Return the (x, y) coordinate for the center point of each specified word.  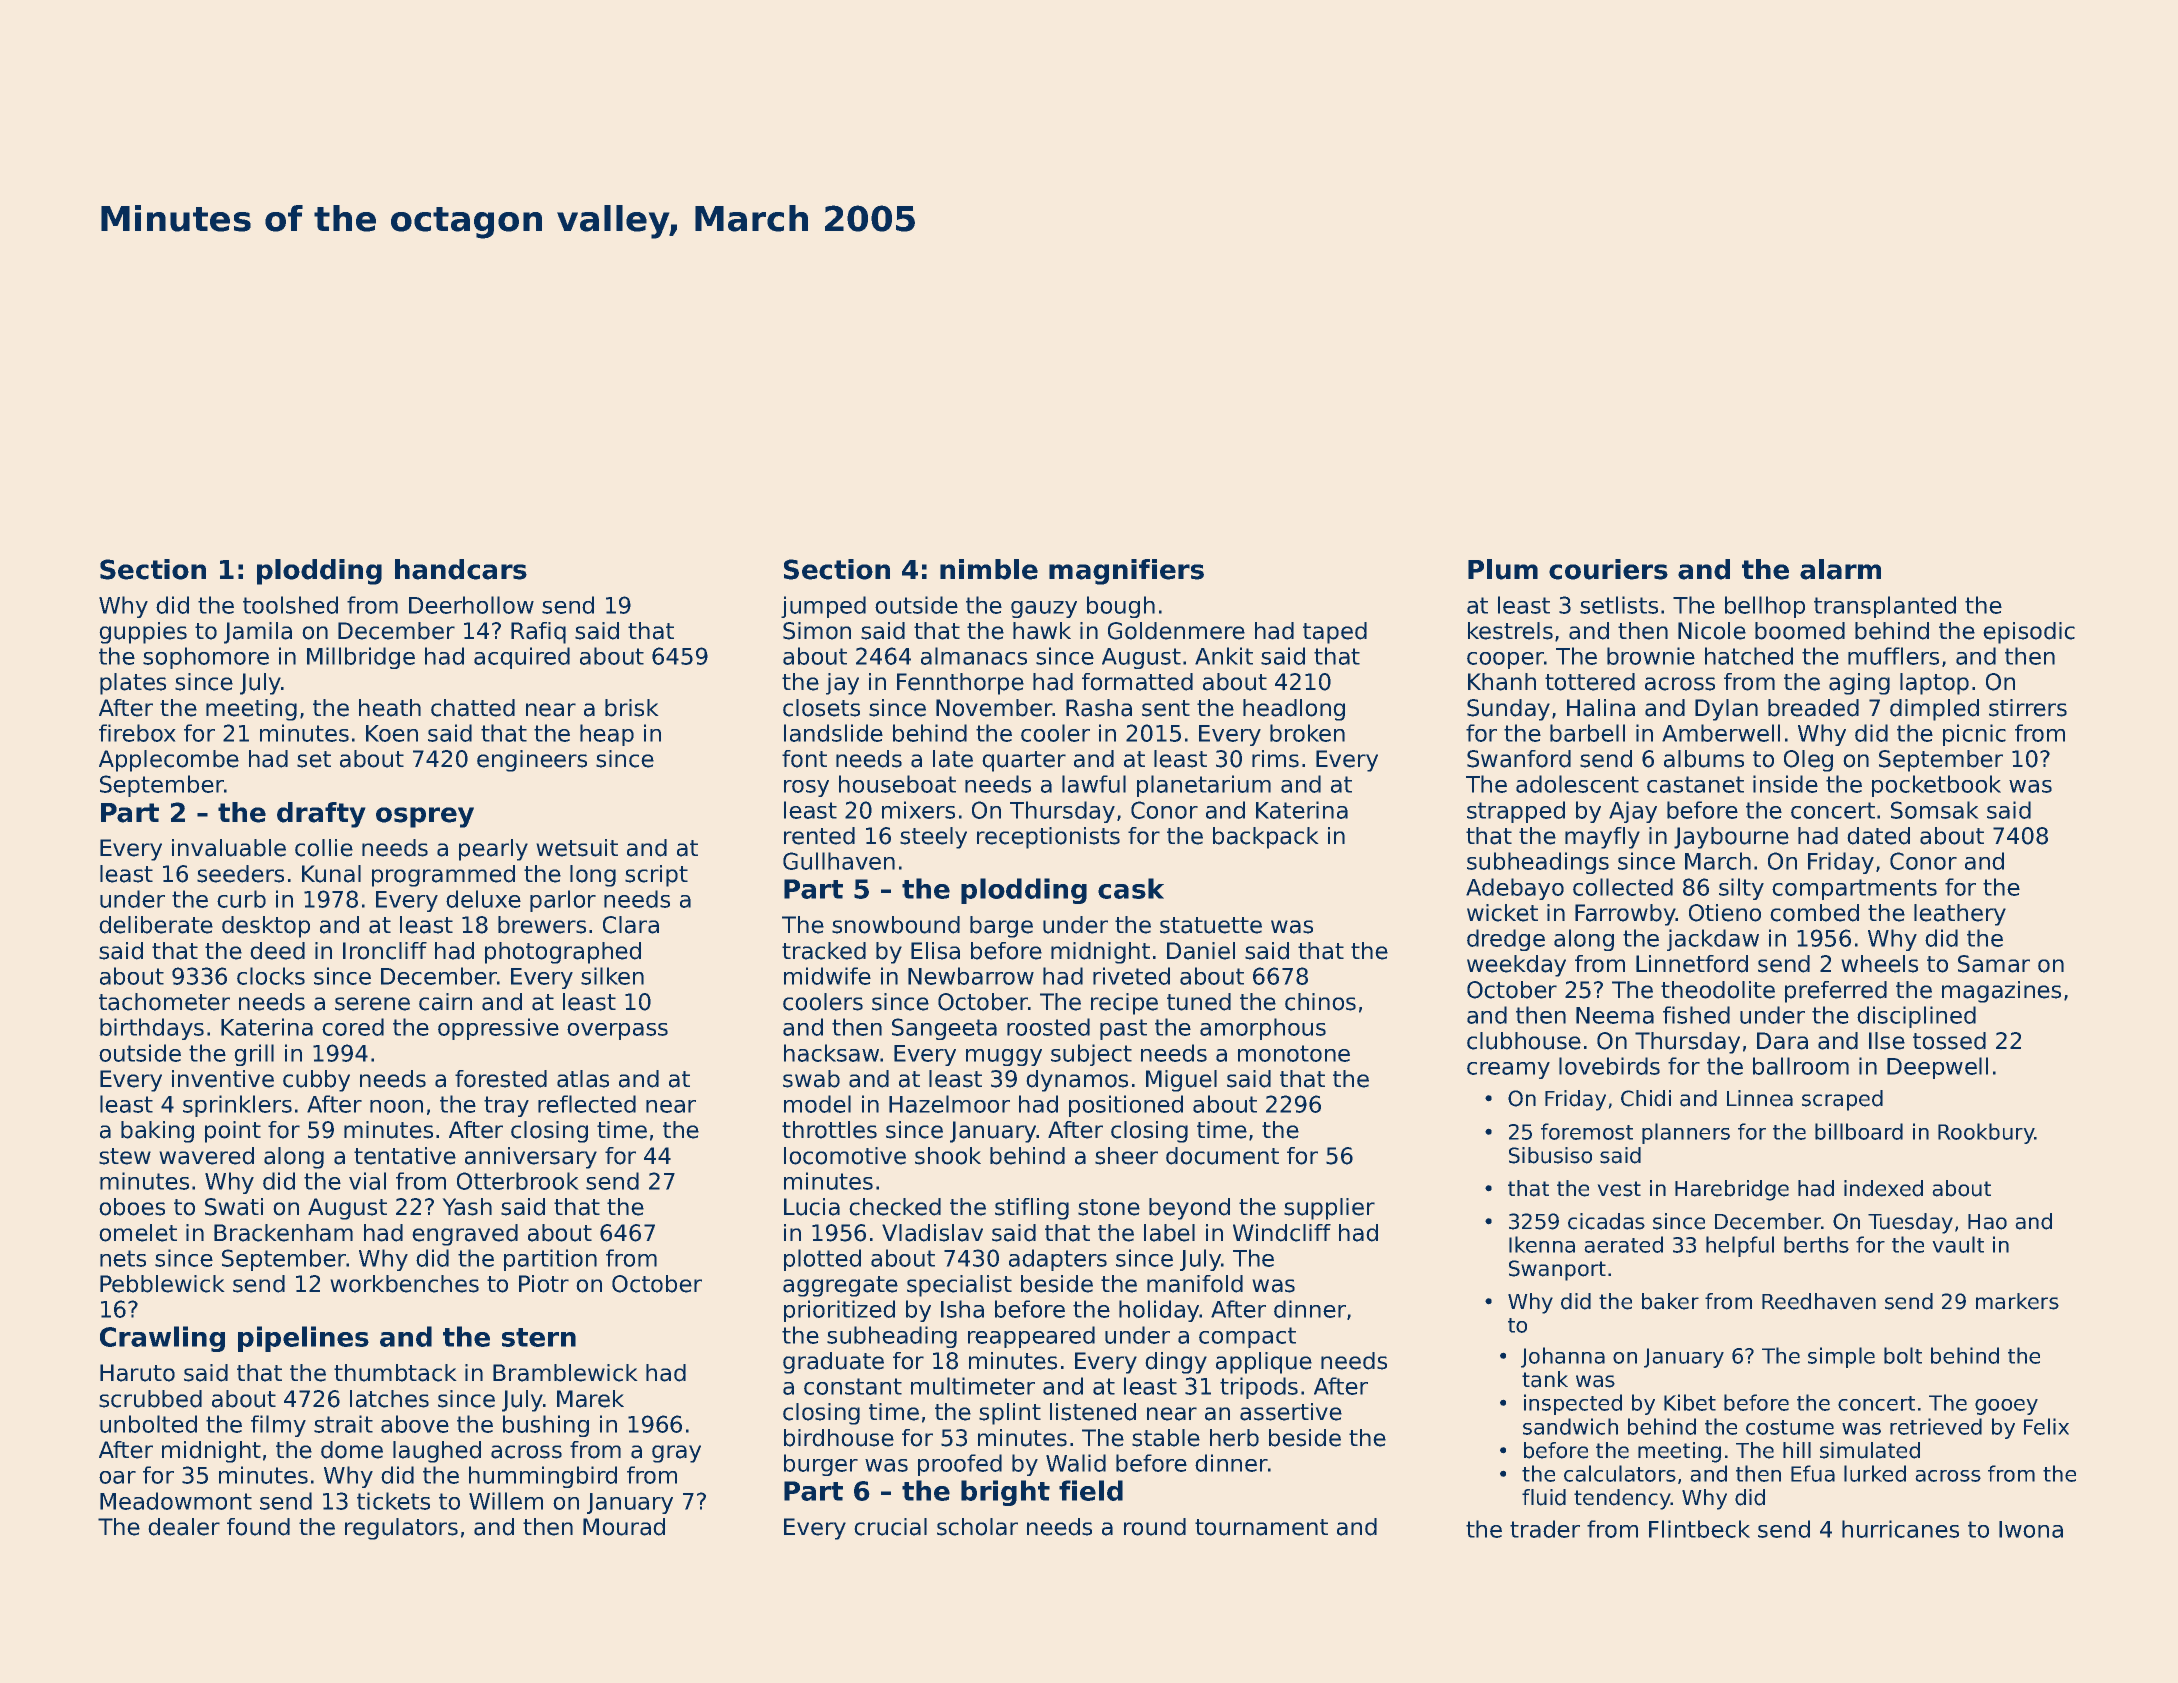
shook (948, 1156)
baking (157, 1132)
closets (821, 708)
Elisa (935, 951)
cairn (445, 1002)
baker (1670, 1301)
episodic (2029, 633)
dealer (184, 1527)
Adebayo (1515, 889)
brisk (631, 708)
